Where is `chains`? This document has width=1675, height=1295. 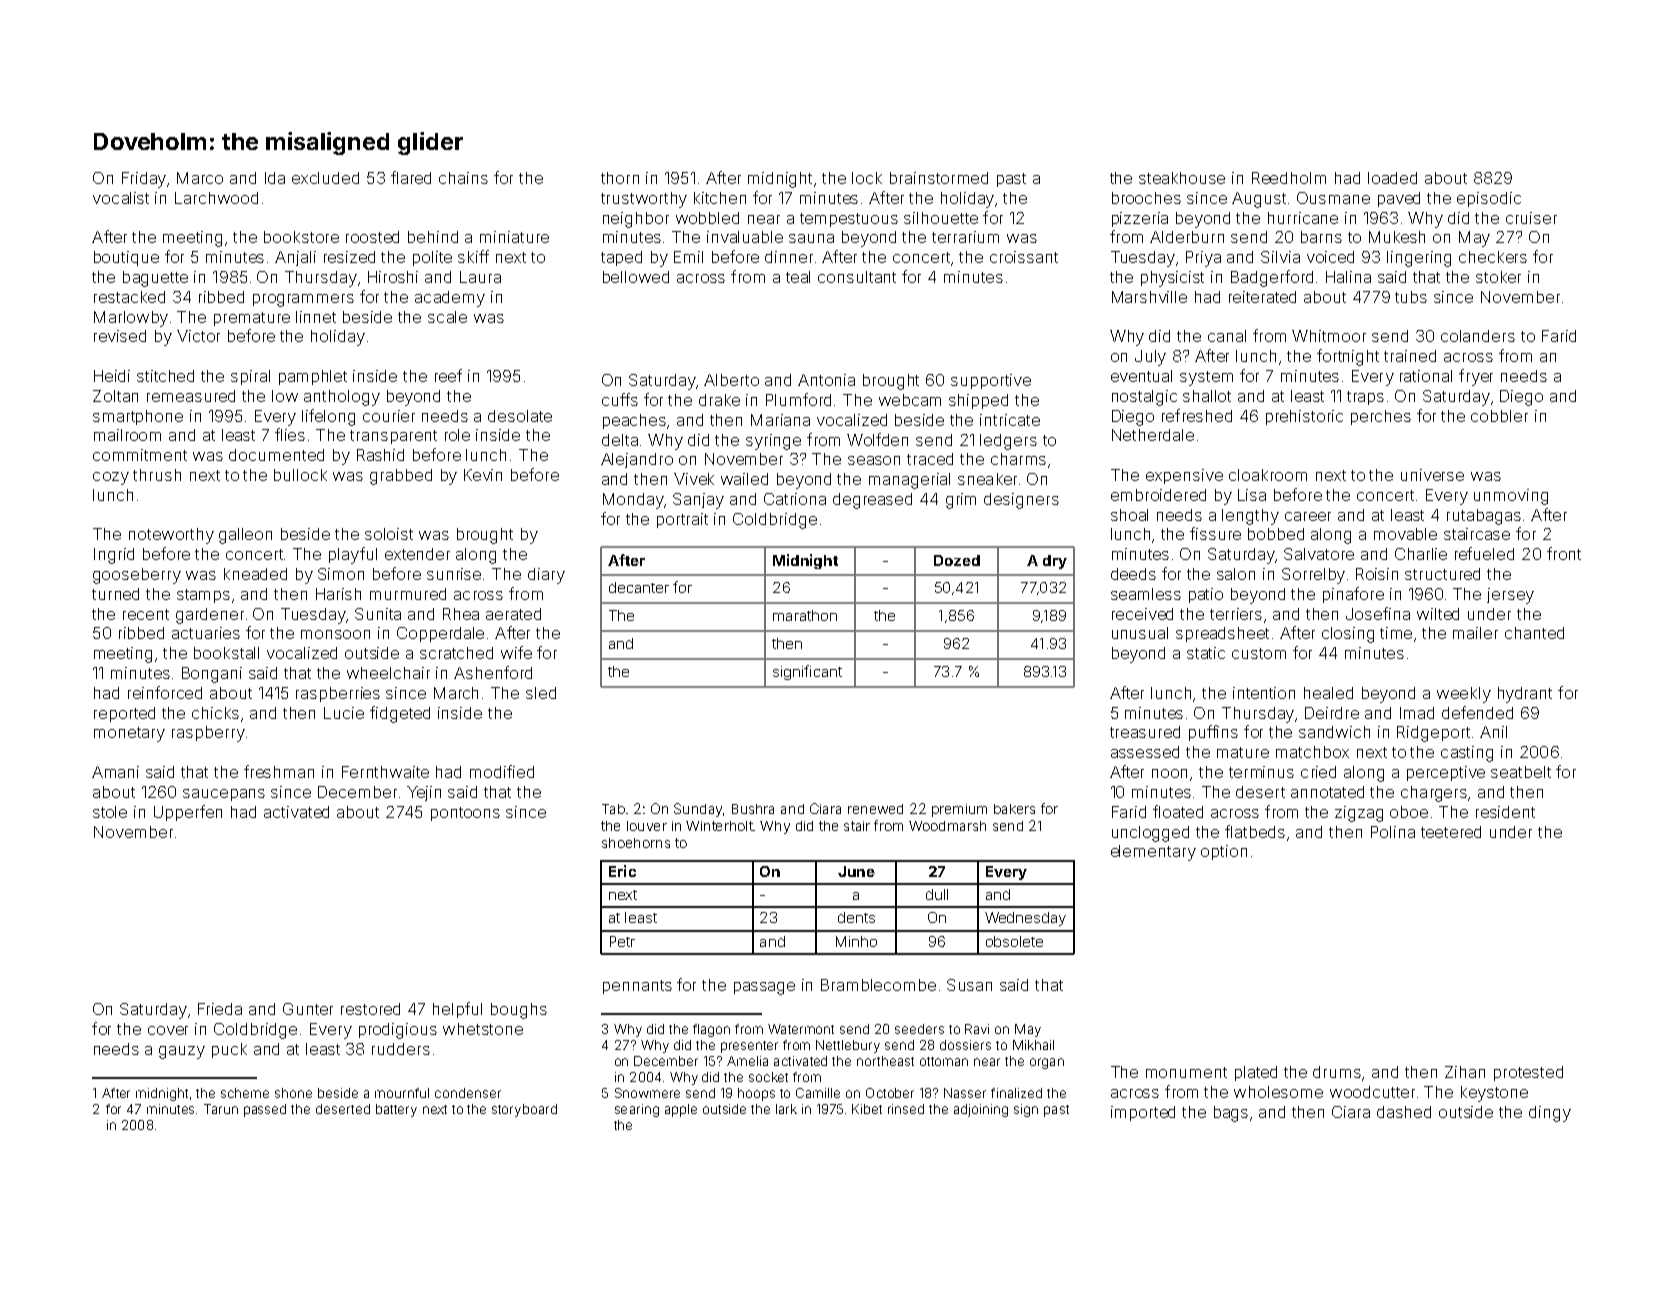
chains is located at coordinates (463, 178).
